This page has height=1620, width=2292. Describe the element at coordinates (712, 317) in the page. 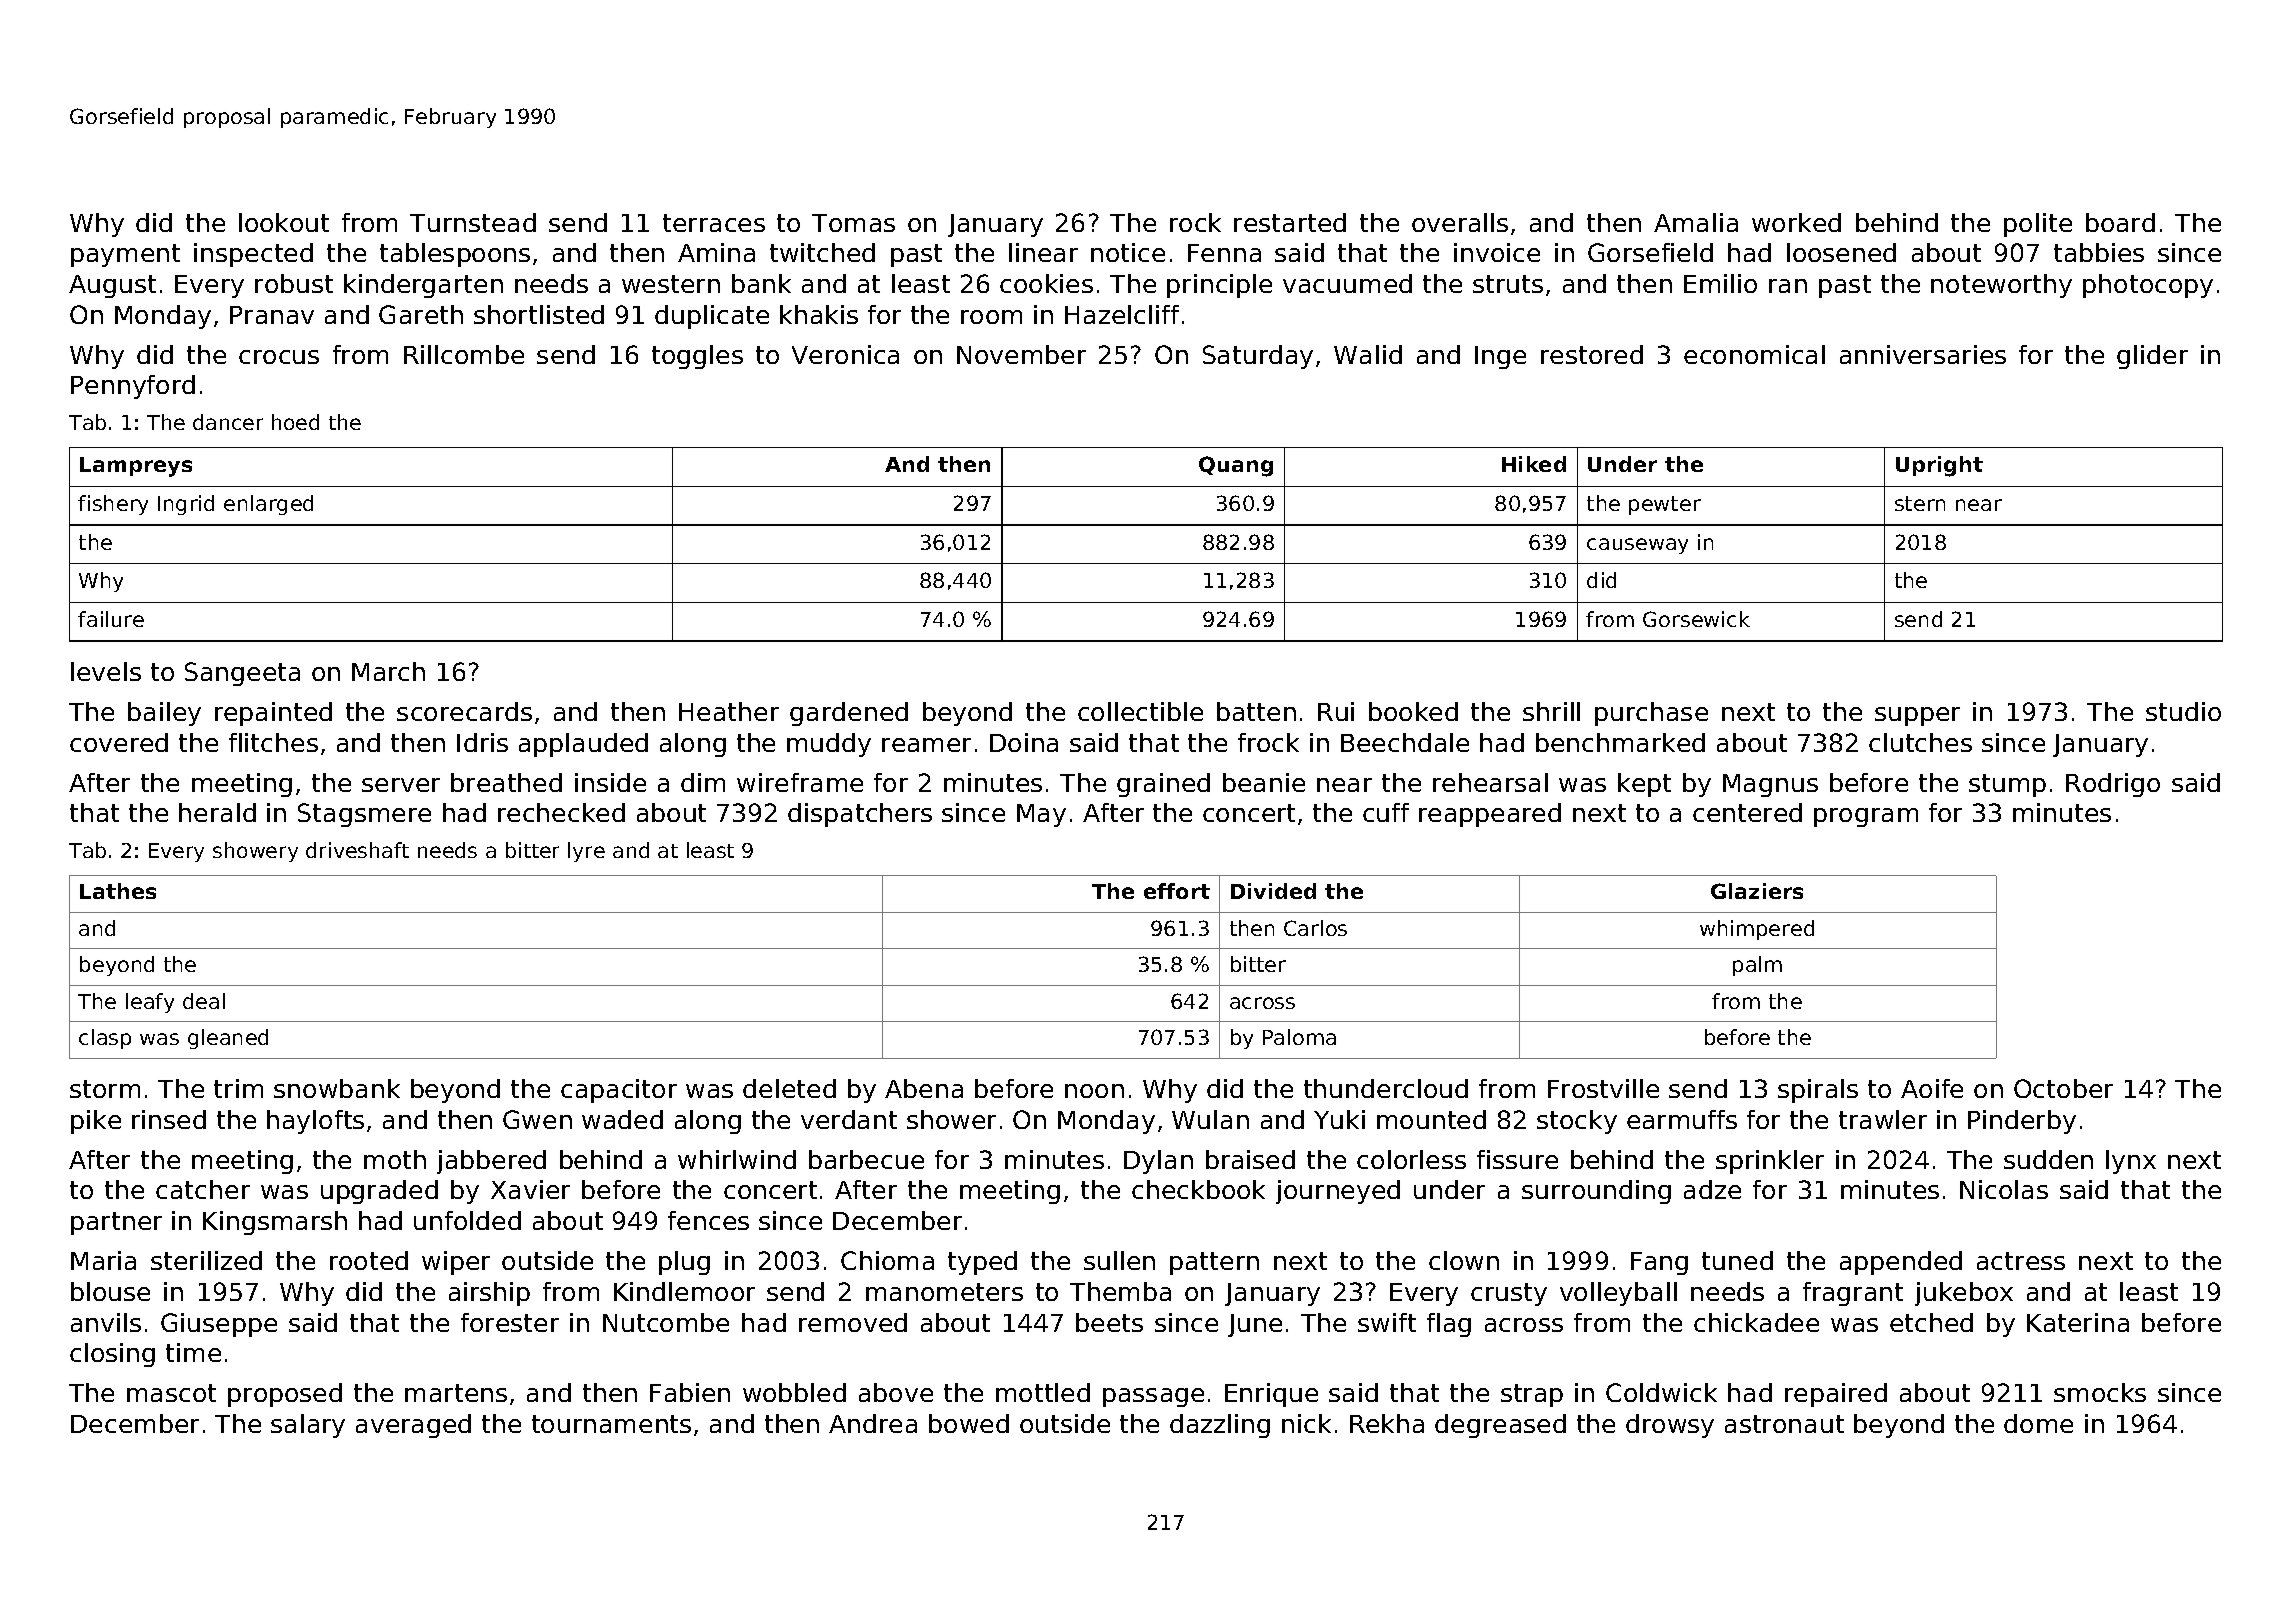

I see `duplicate` at that location.
